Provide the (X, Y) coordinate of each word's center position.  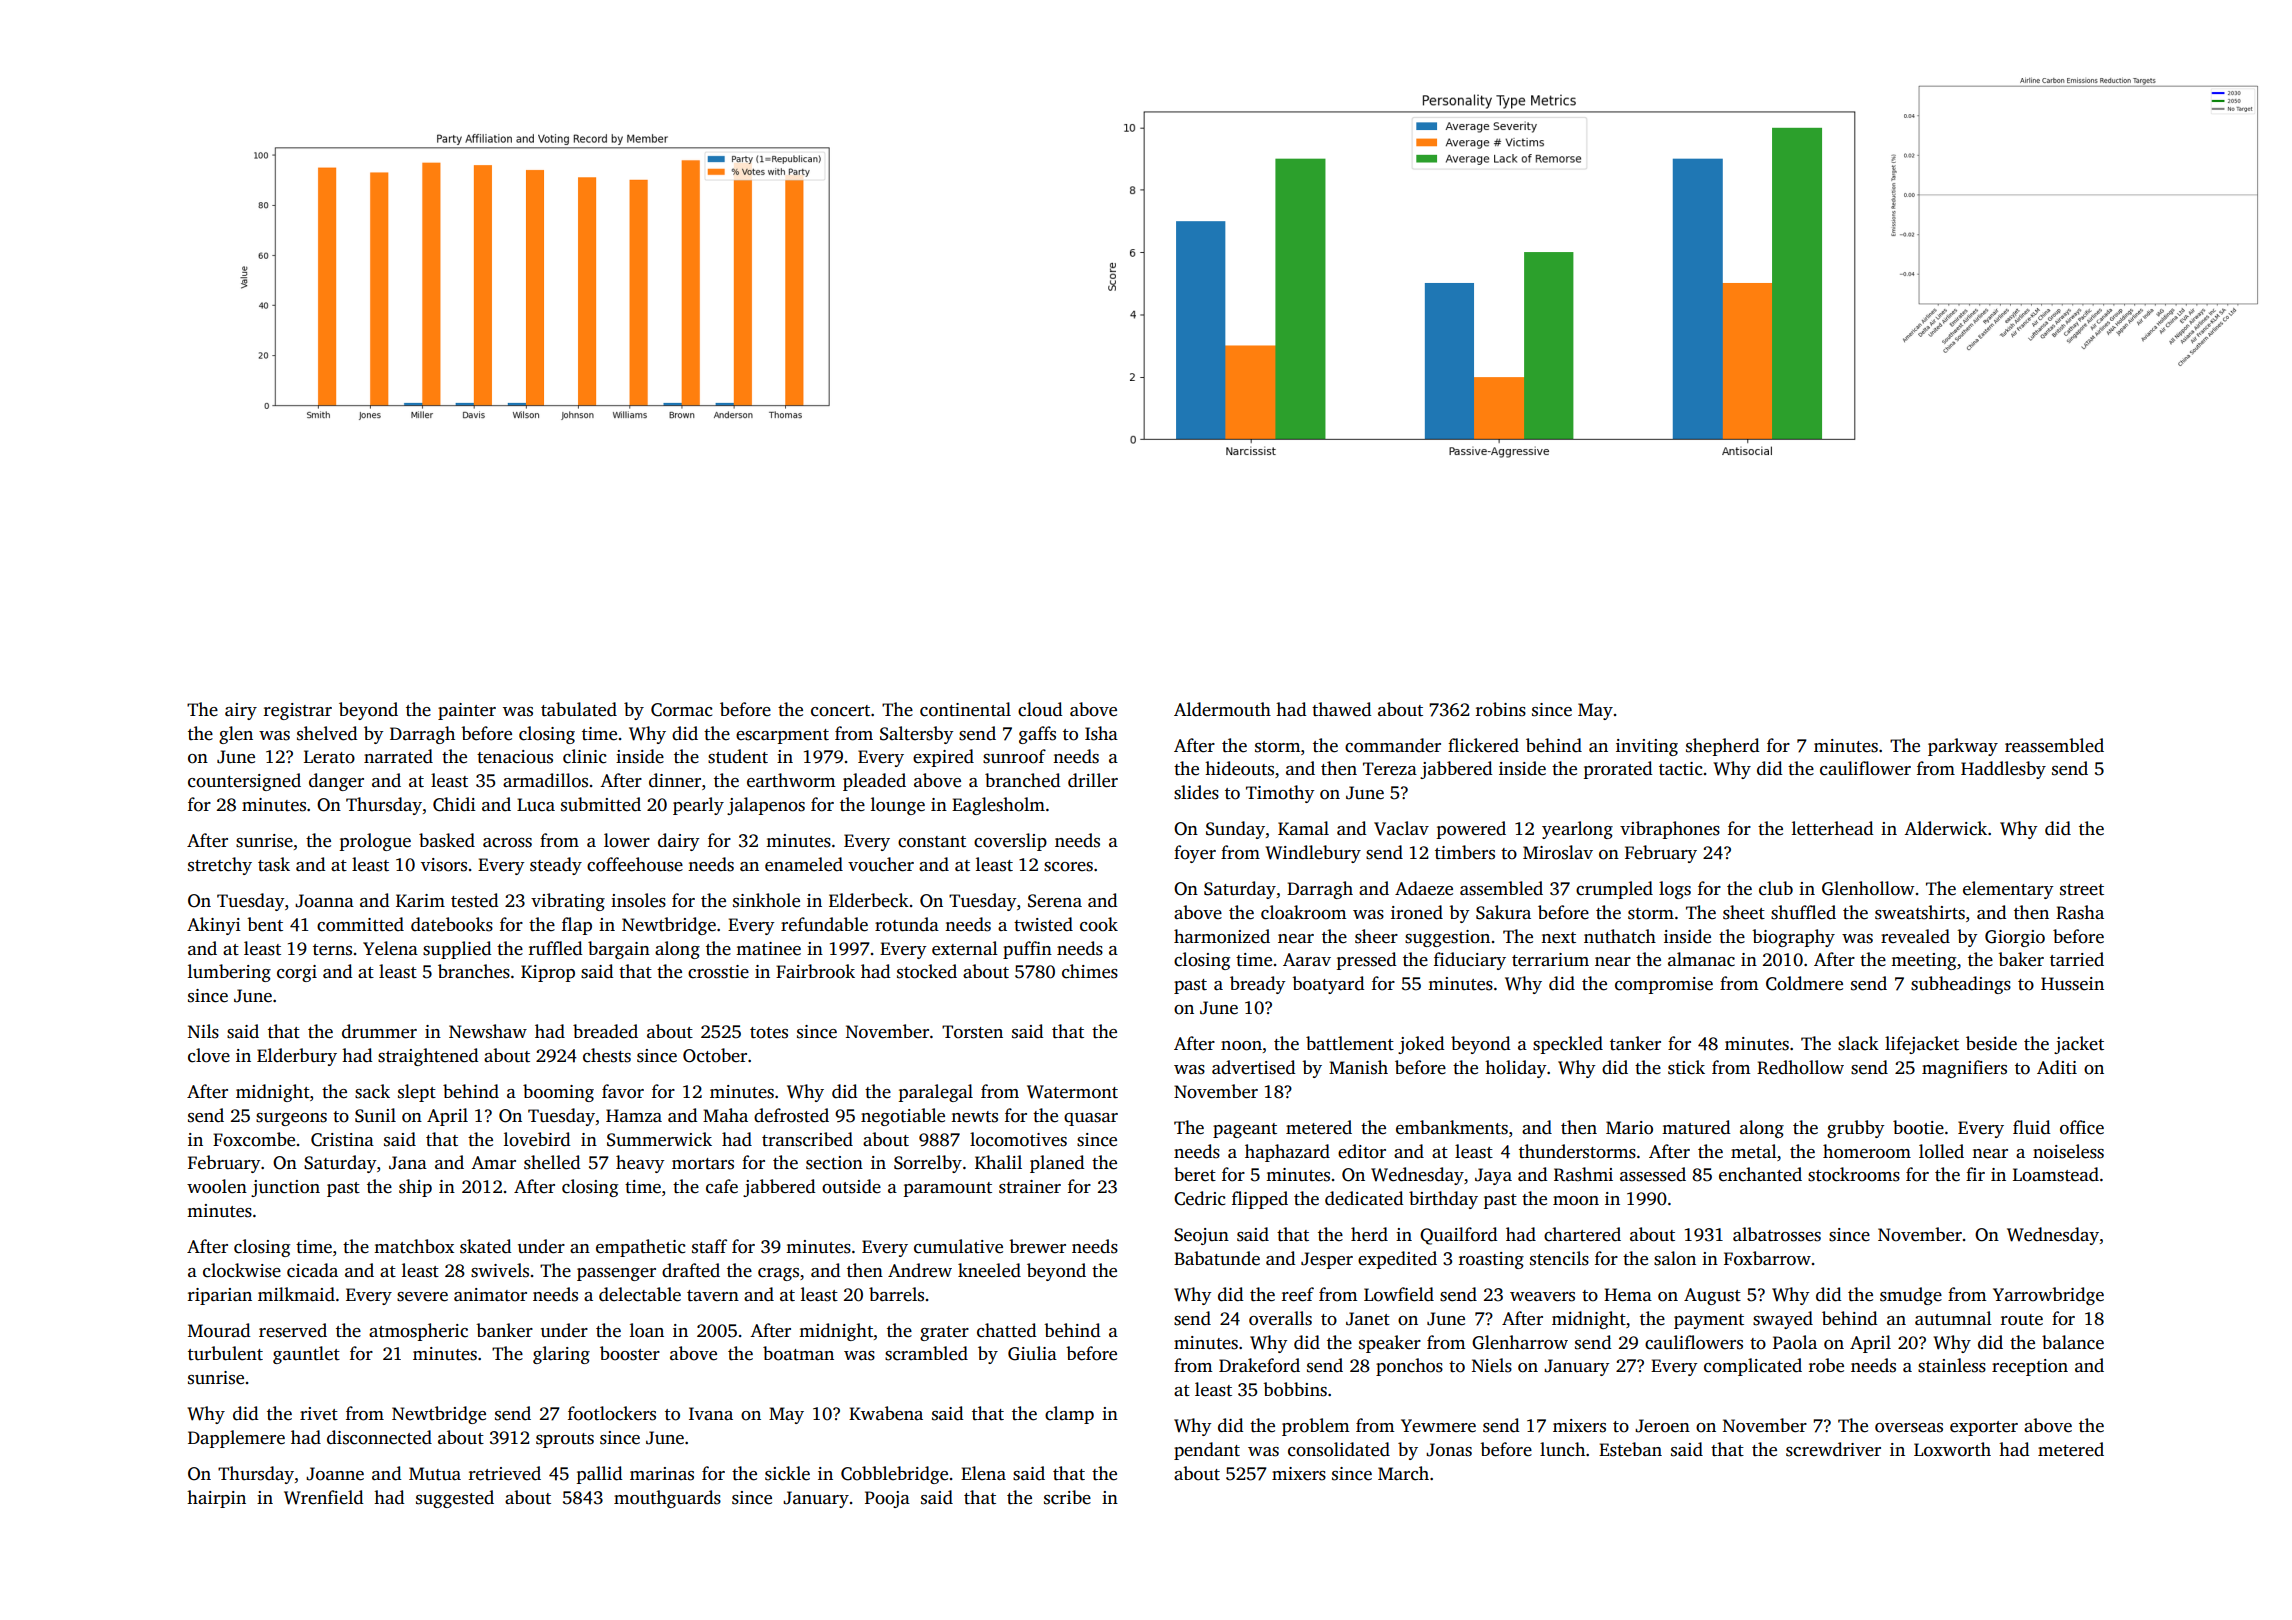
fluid (2031, 1127)
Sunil (375, 1115)
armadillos (545, 780)
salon (1675, 1258)
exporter (1984, 1428)
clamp (1069, 1415)
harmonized (1222, 936)
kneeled (989, 1270)
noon (1241, 1046)
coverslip (1010, 842)
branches (474, 971)
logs (1675, 890)
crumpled (1614, 890)
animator (490, 1295)
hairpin (216, 1499)
